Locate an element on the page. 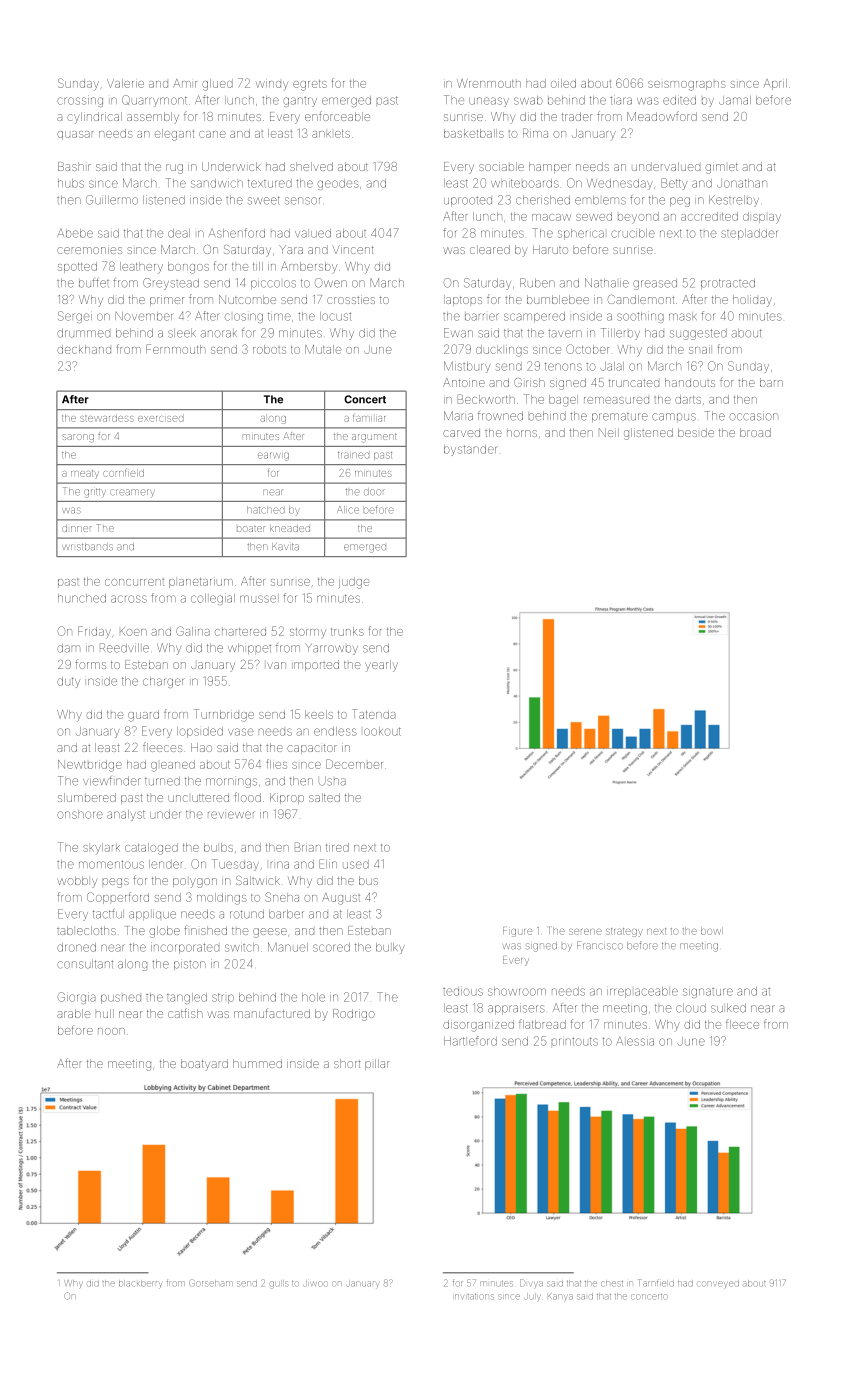 The image size is (849, 1400). Valerie is located at coordinates (125, 83).
